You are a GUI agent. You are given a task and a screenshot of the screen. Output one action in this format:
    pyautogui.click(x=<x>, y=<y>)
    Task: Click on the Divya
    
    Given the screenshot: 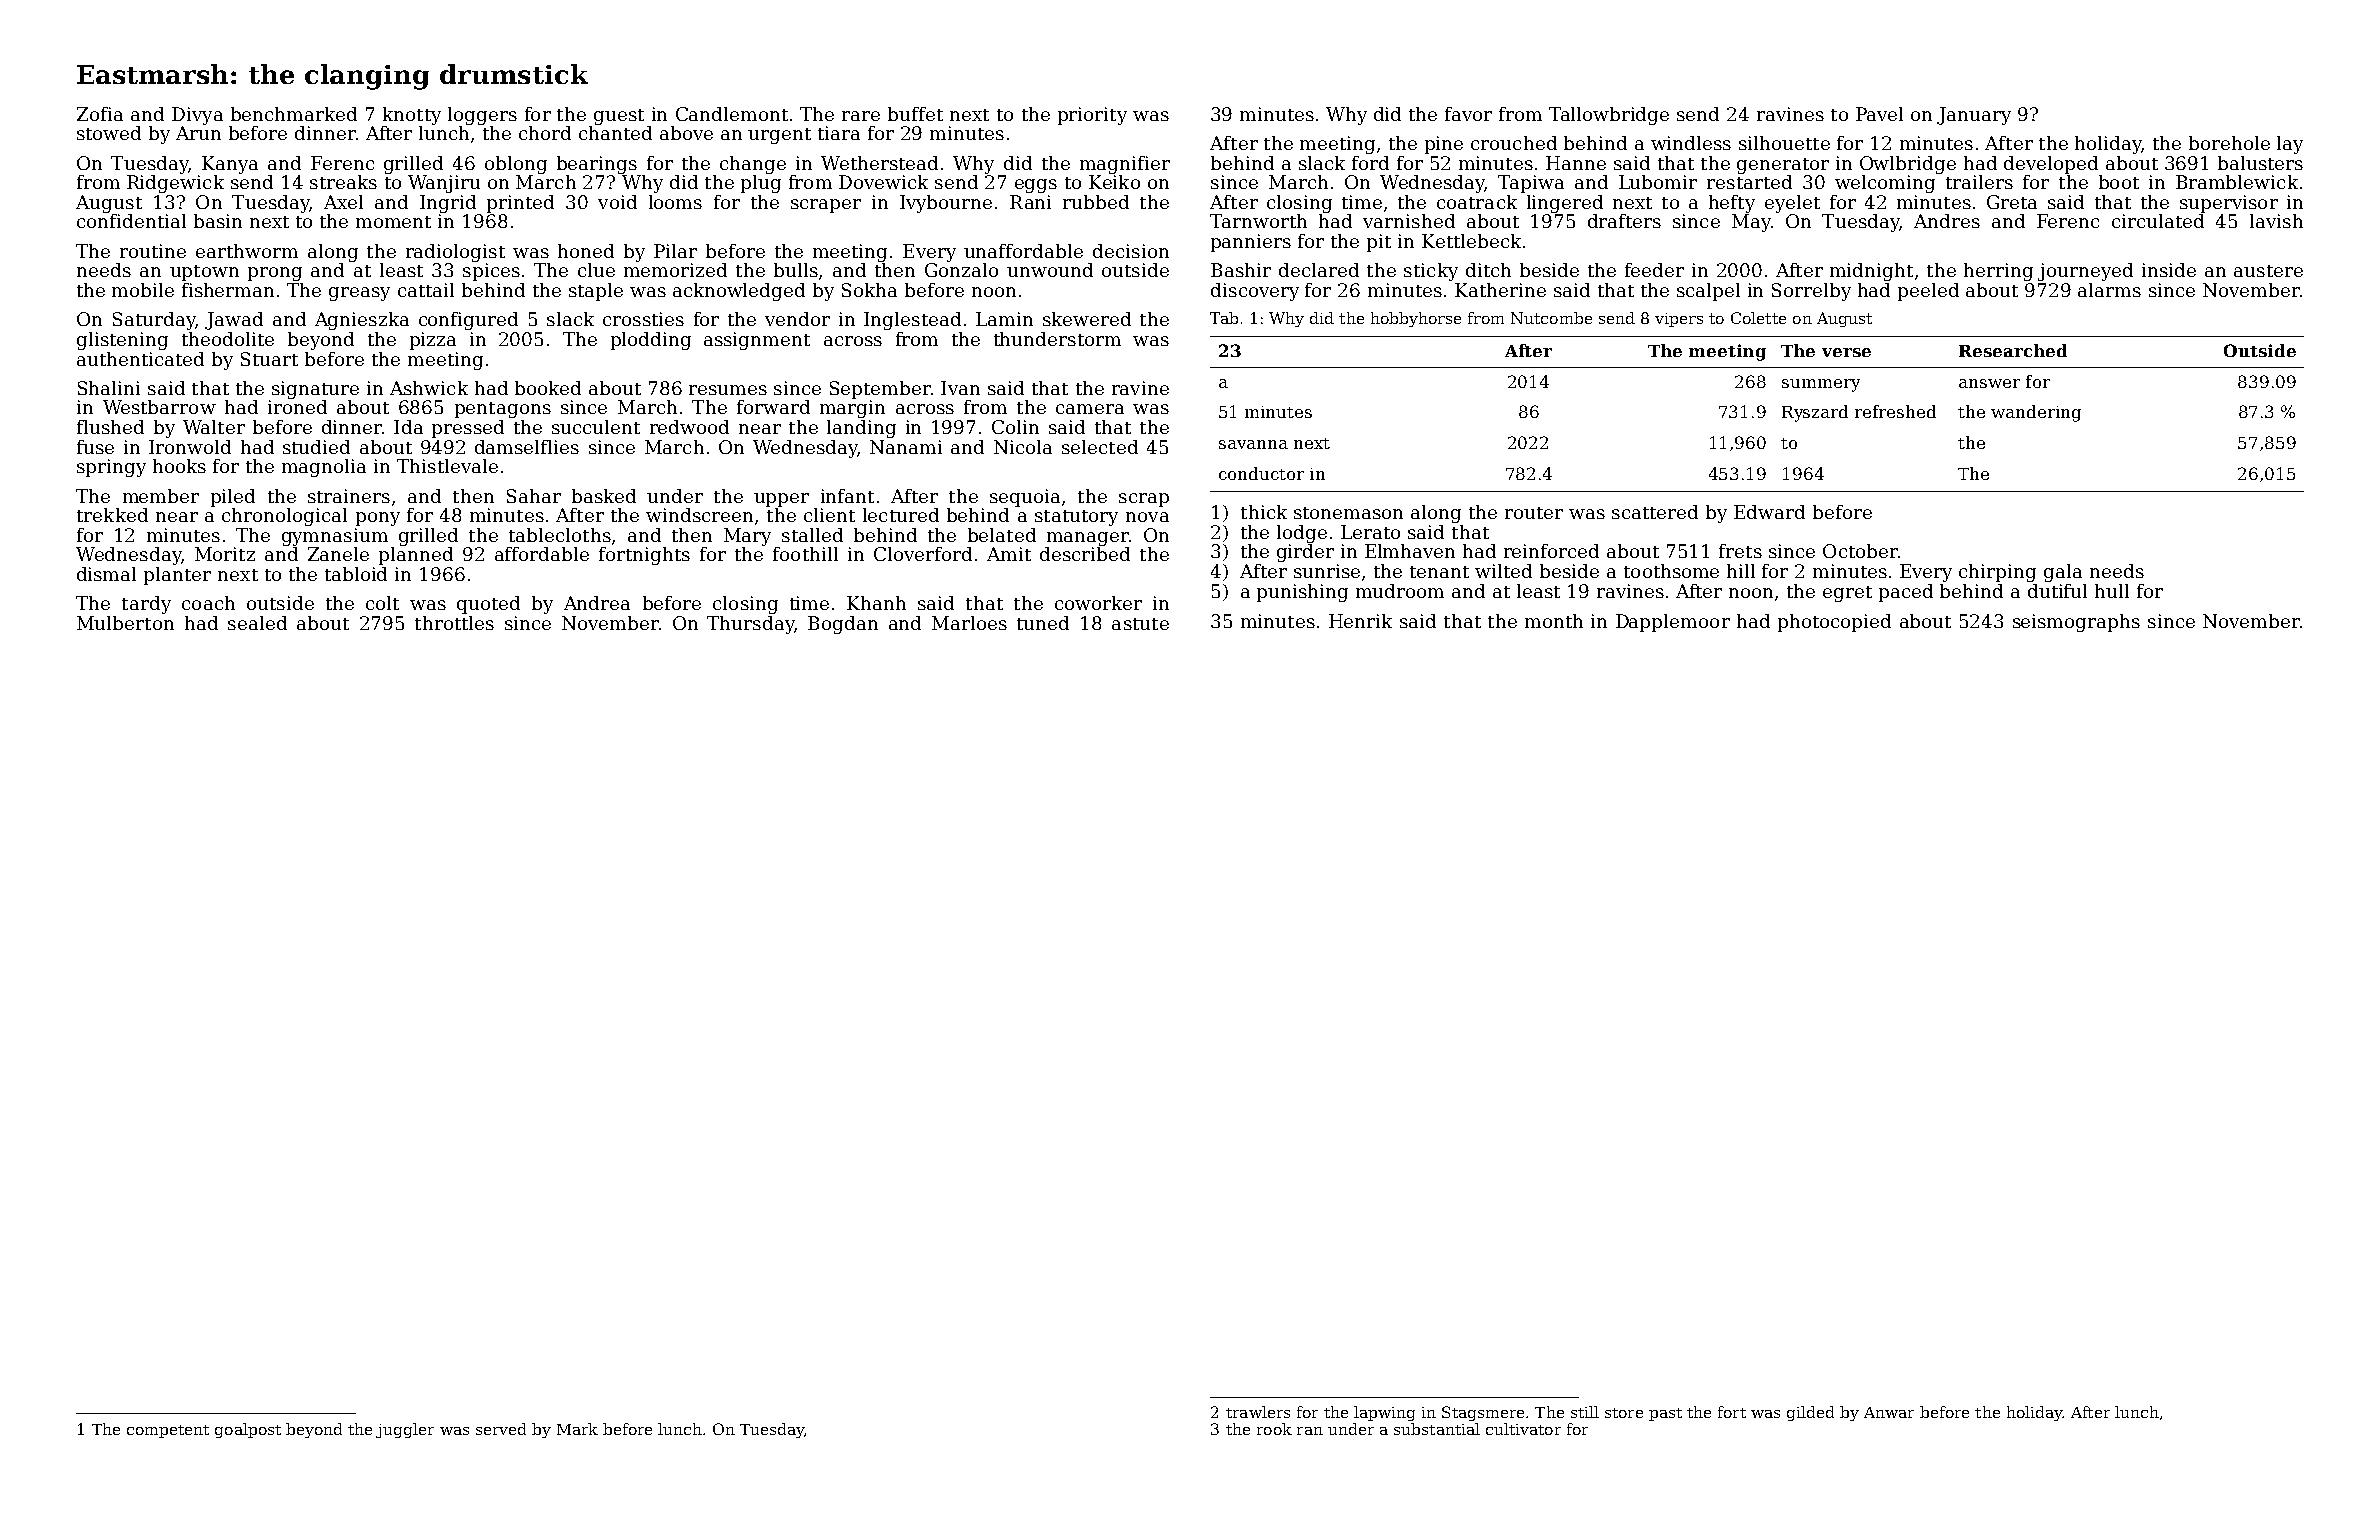 What is the action you would take?
    pyautogui.click(x=197, y=116)
